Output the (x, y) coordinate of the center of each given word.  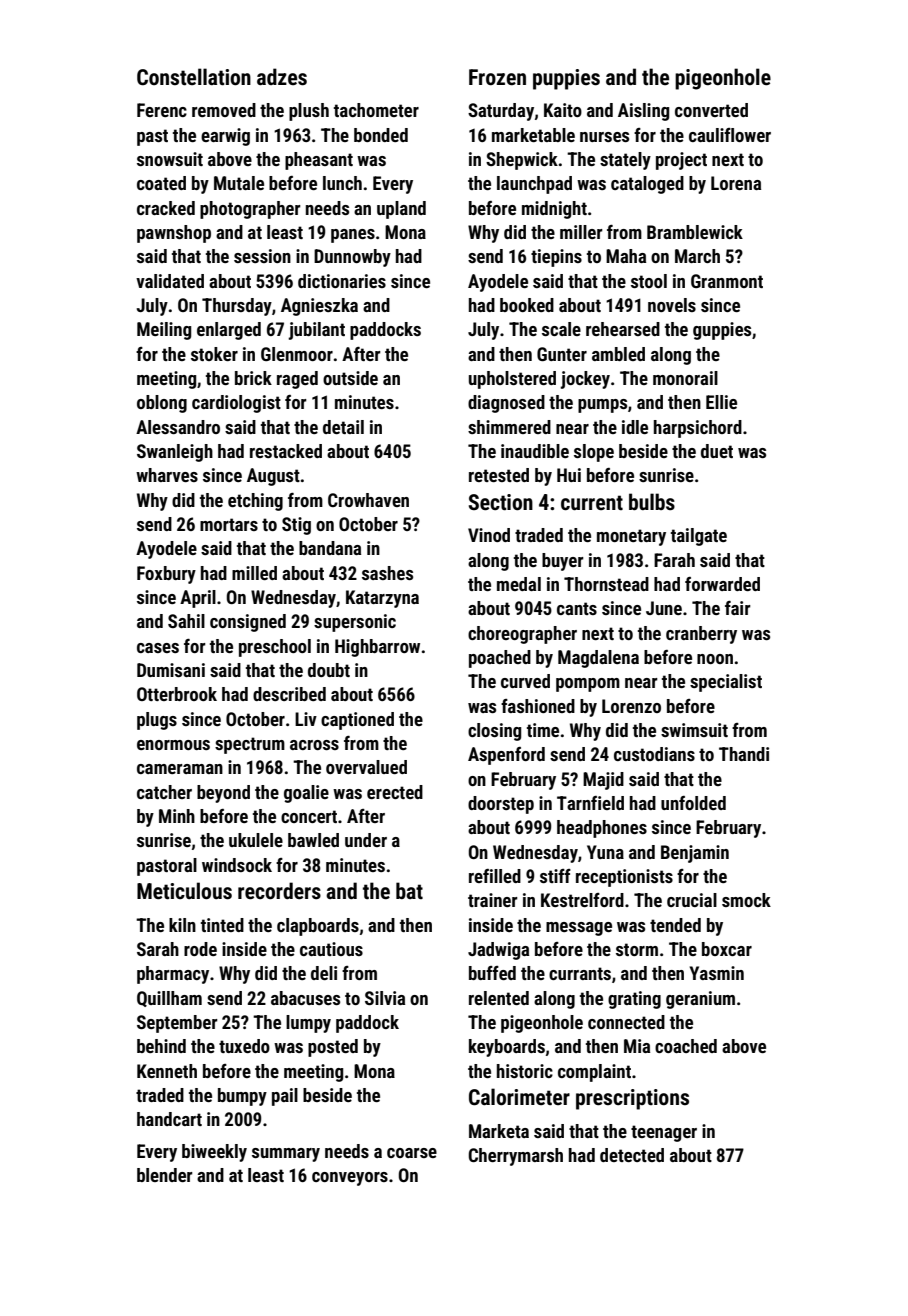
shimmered (509, 427)
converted (711, 110)
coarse (412, 1153)
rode (200, 949)
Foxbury (166, 575)
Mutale (239, 183)
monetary (631, 537)
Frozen (497, 77)
